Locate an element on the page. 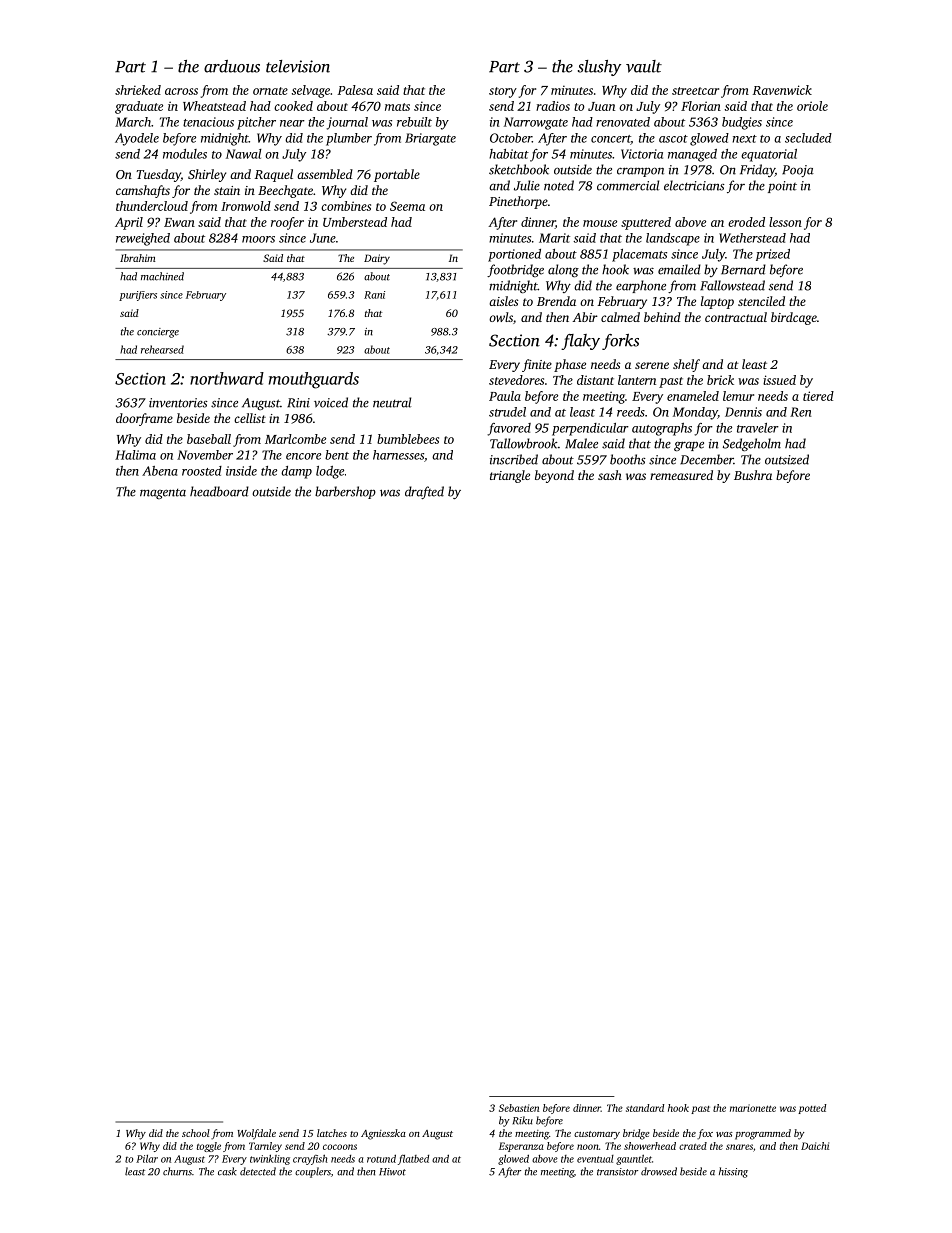 The height and width of the page is (1233, 952). school is located at coordinates (196, 1133).
